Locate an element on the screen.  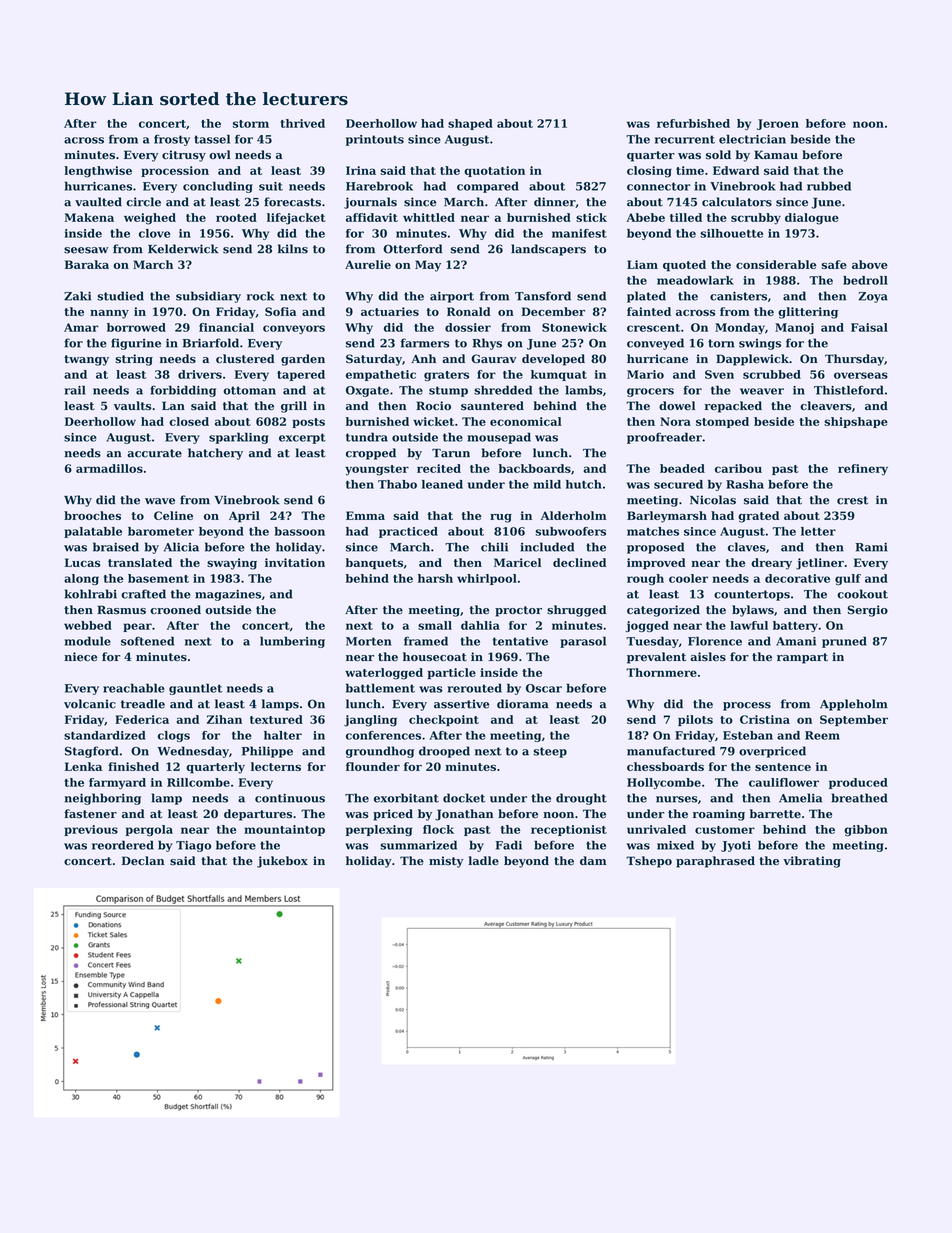
swings is located at coordinates (760, 344).
